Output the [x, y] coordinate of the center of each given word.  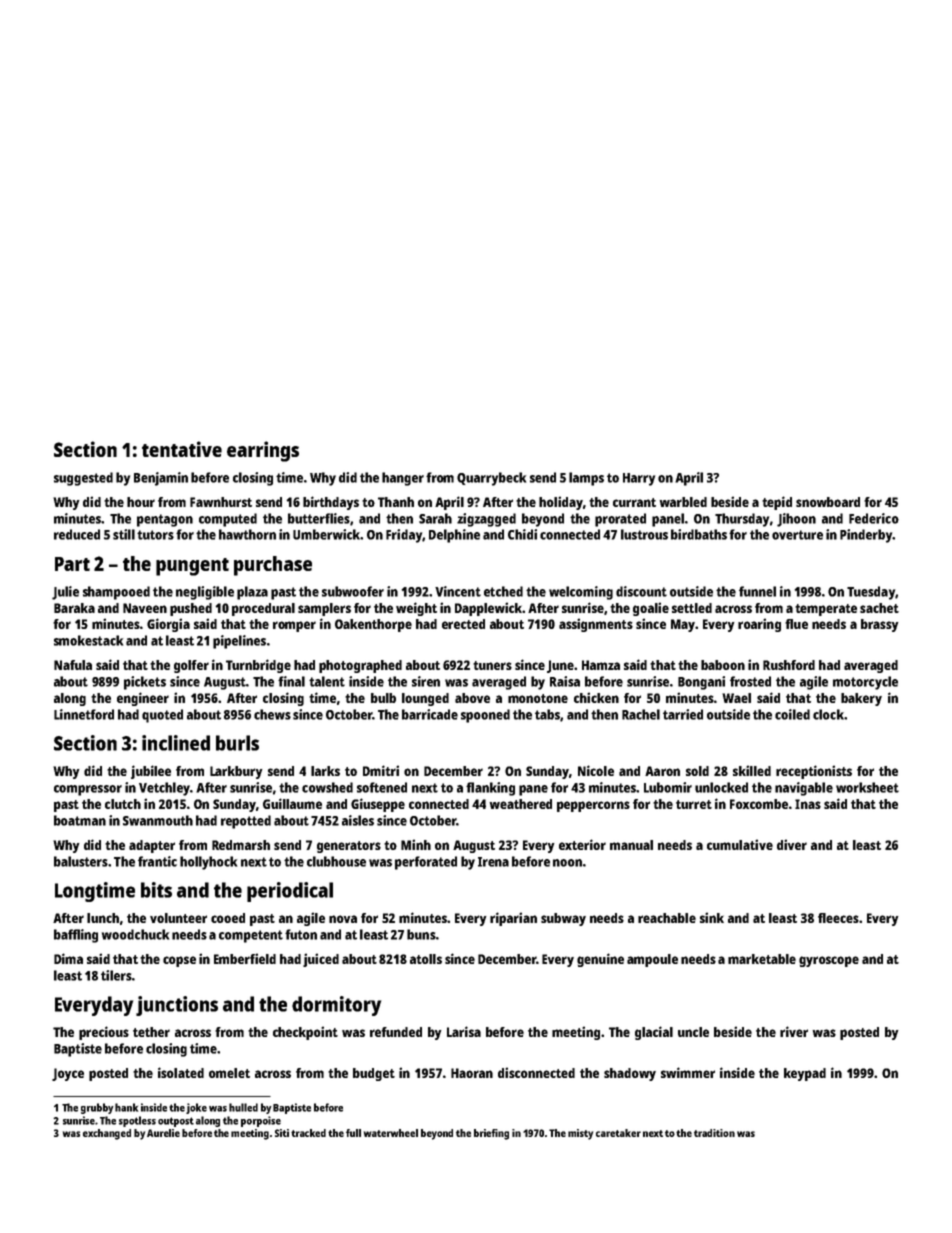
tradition [714, 1133]
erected [463, 624]
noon [567, 863]
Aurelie [163, 1133]
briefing [491, 1134]
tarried [683, 714]
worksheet [867, 787]
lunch [103, 918]
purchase [273, 566]
